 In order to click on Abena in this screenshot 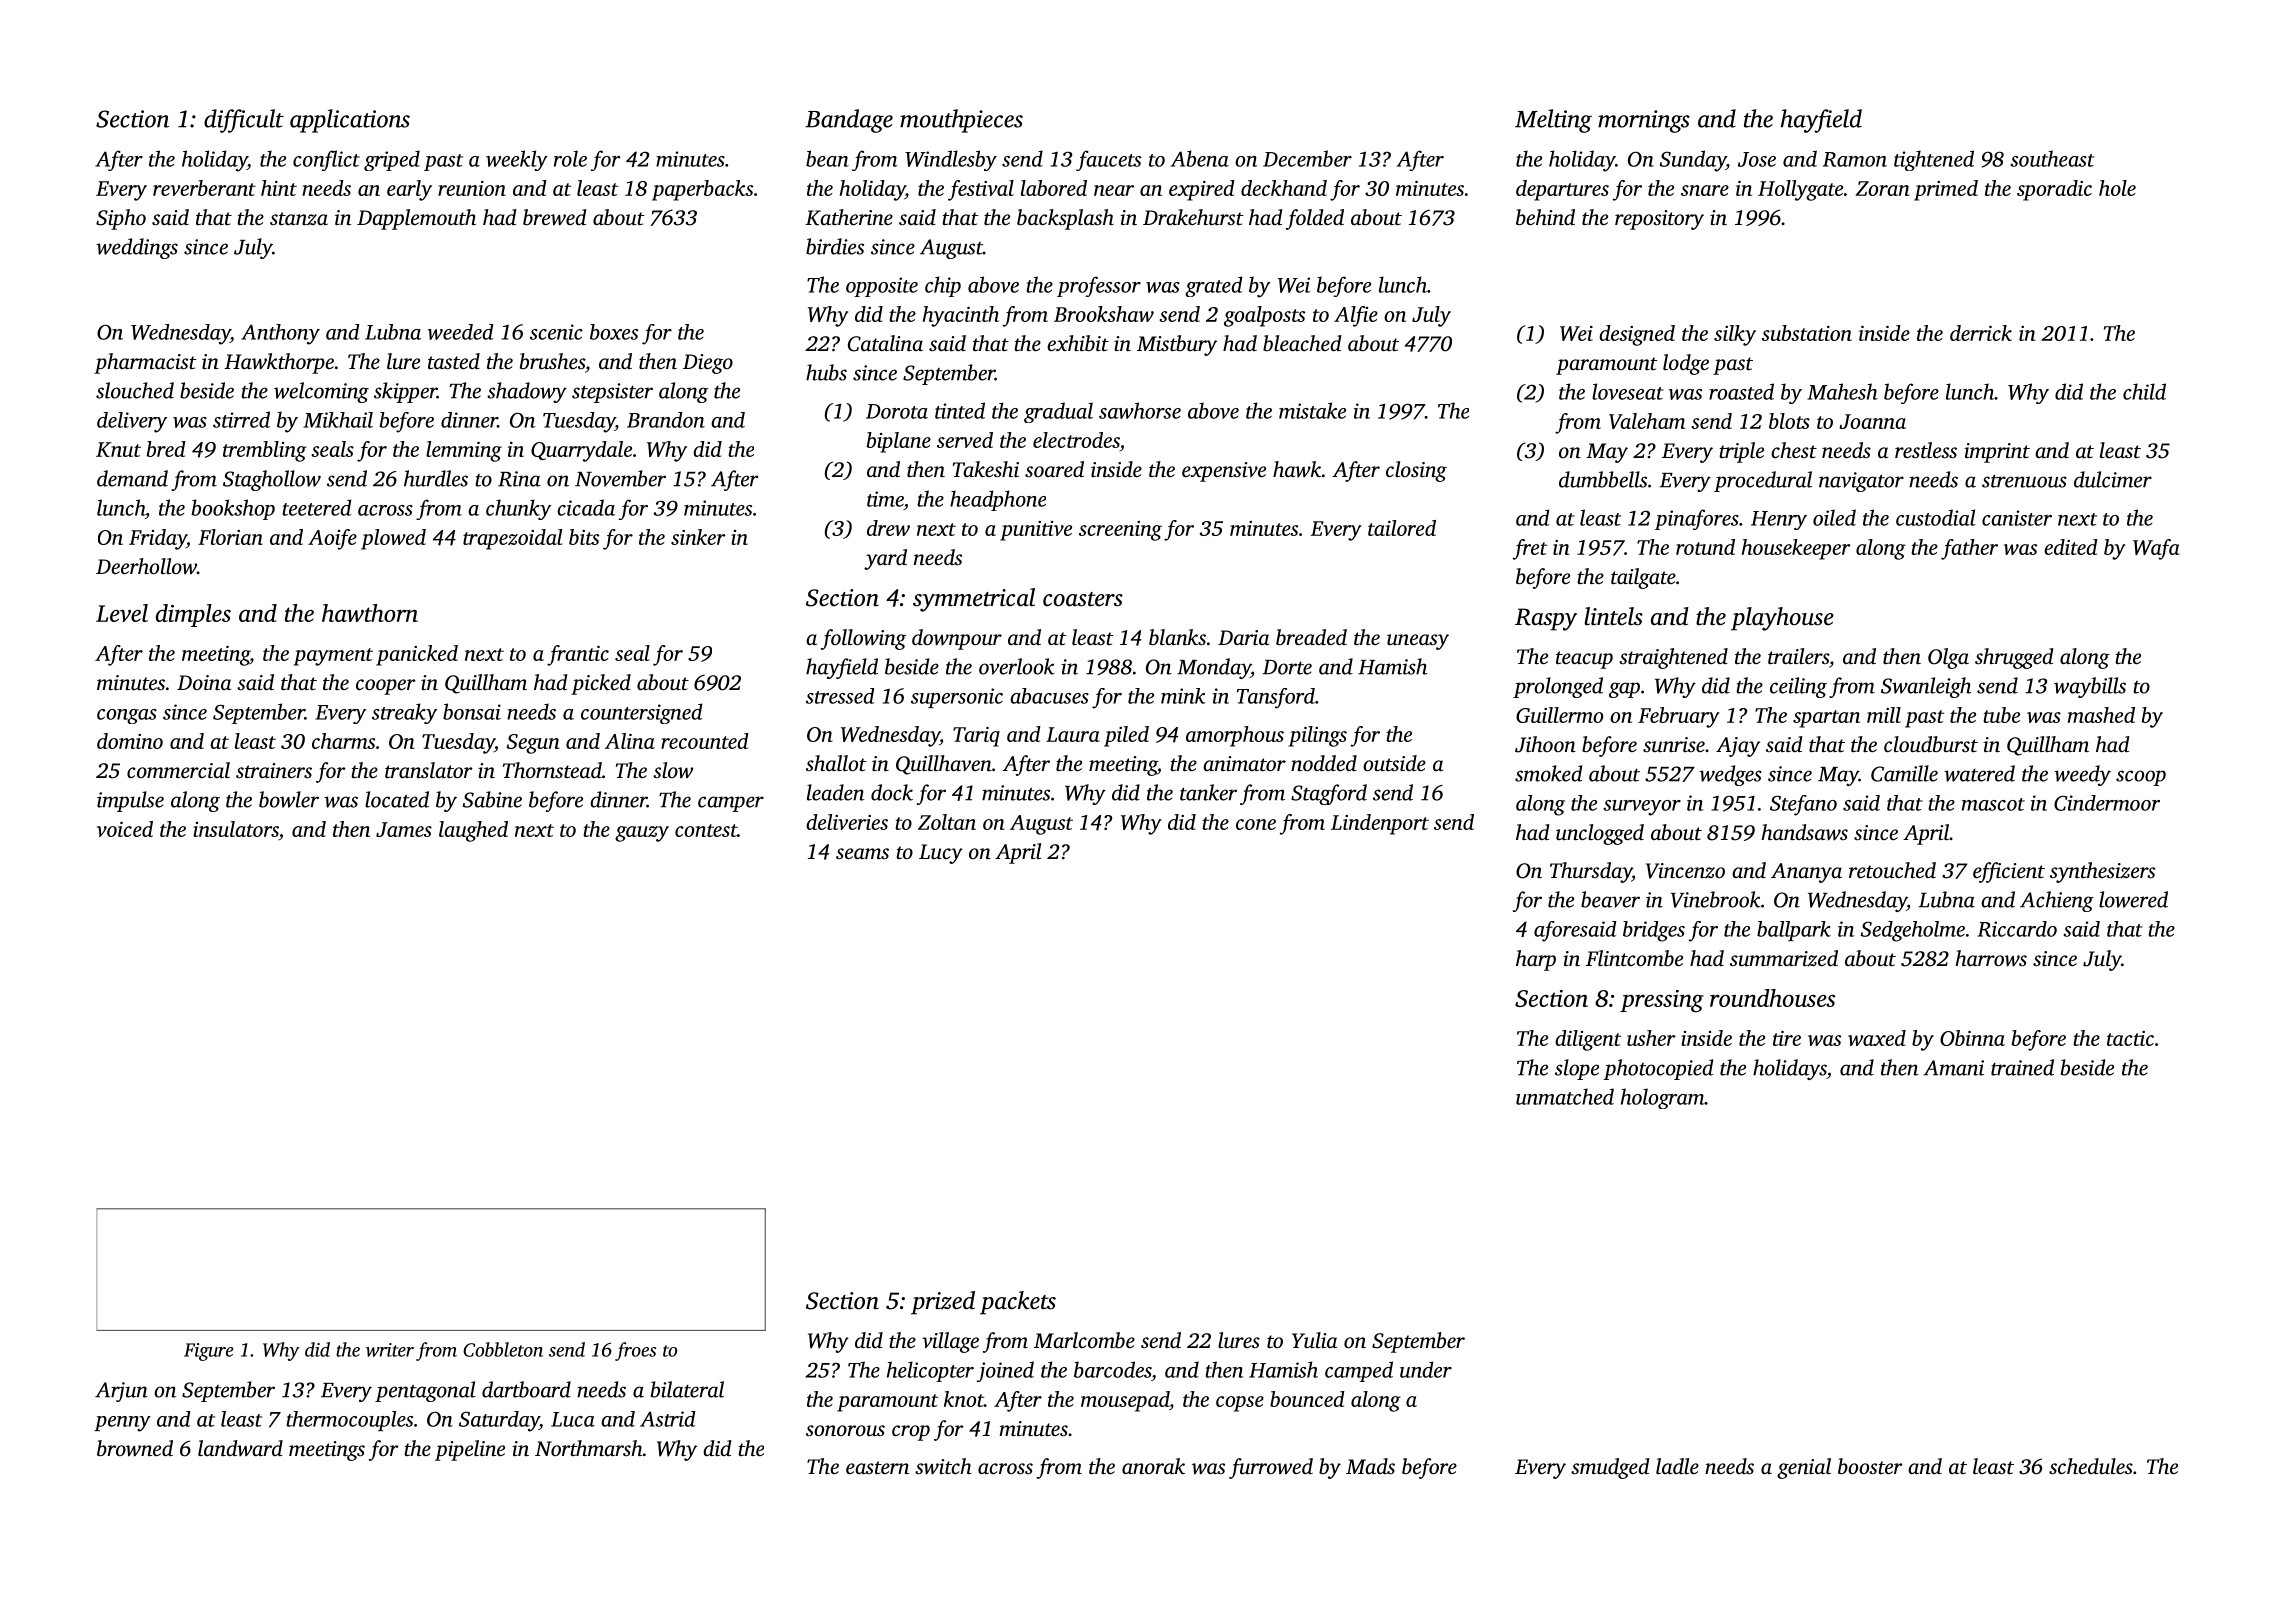, I will do `click(1200, 158)`.
